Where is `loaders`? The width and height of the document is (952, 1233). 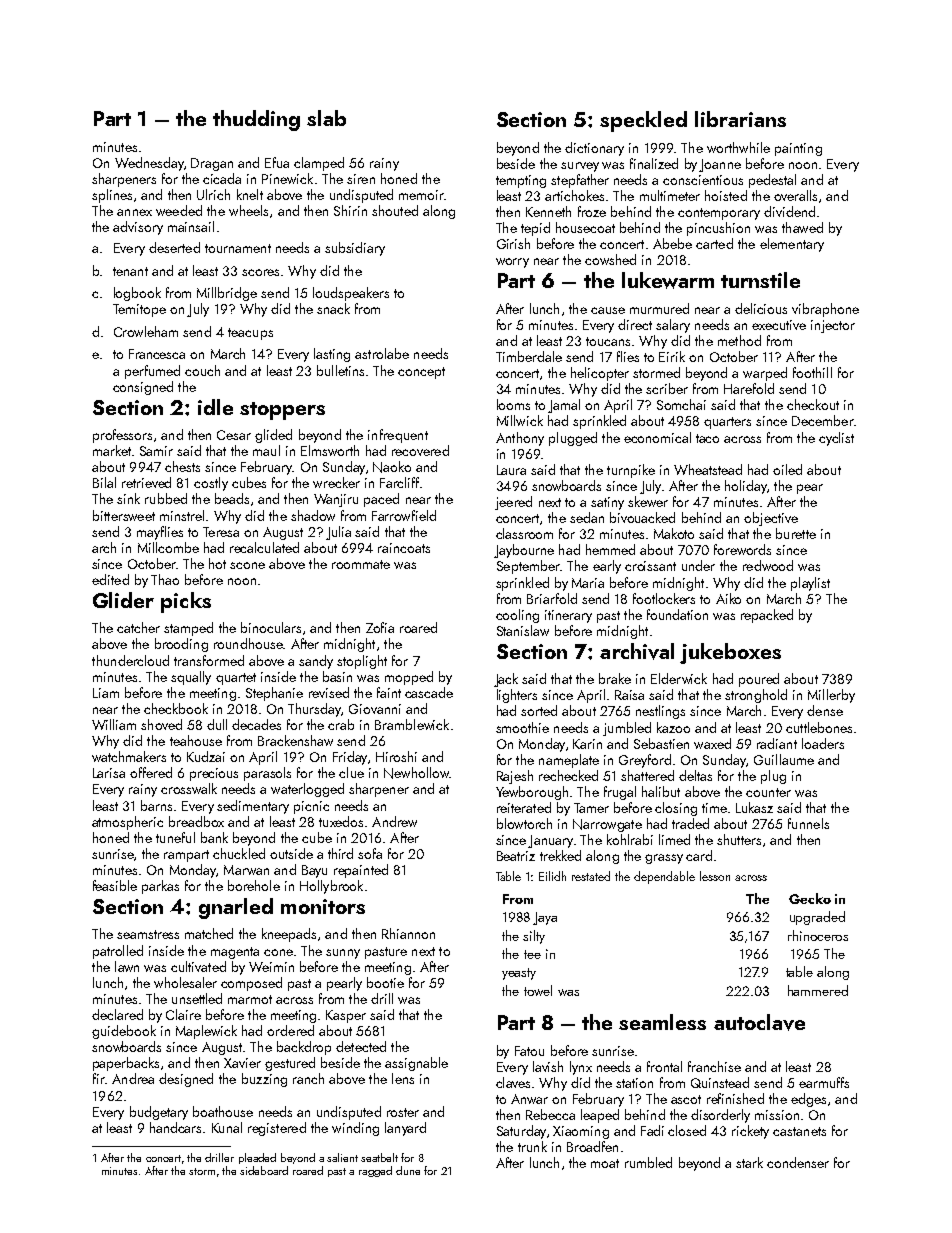 loaders is located at coordinates (823, 743).
